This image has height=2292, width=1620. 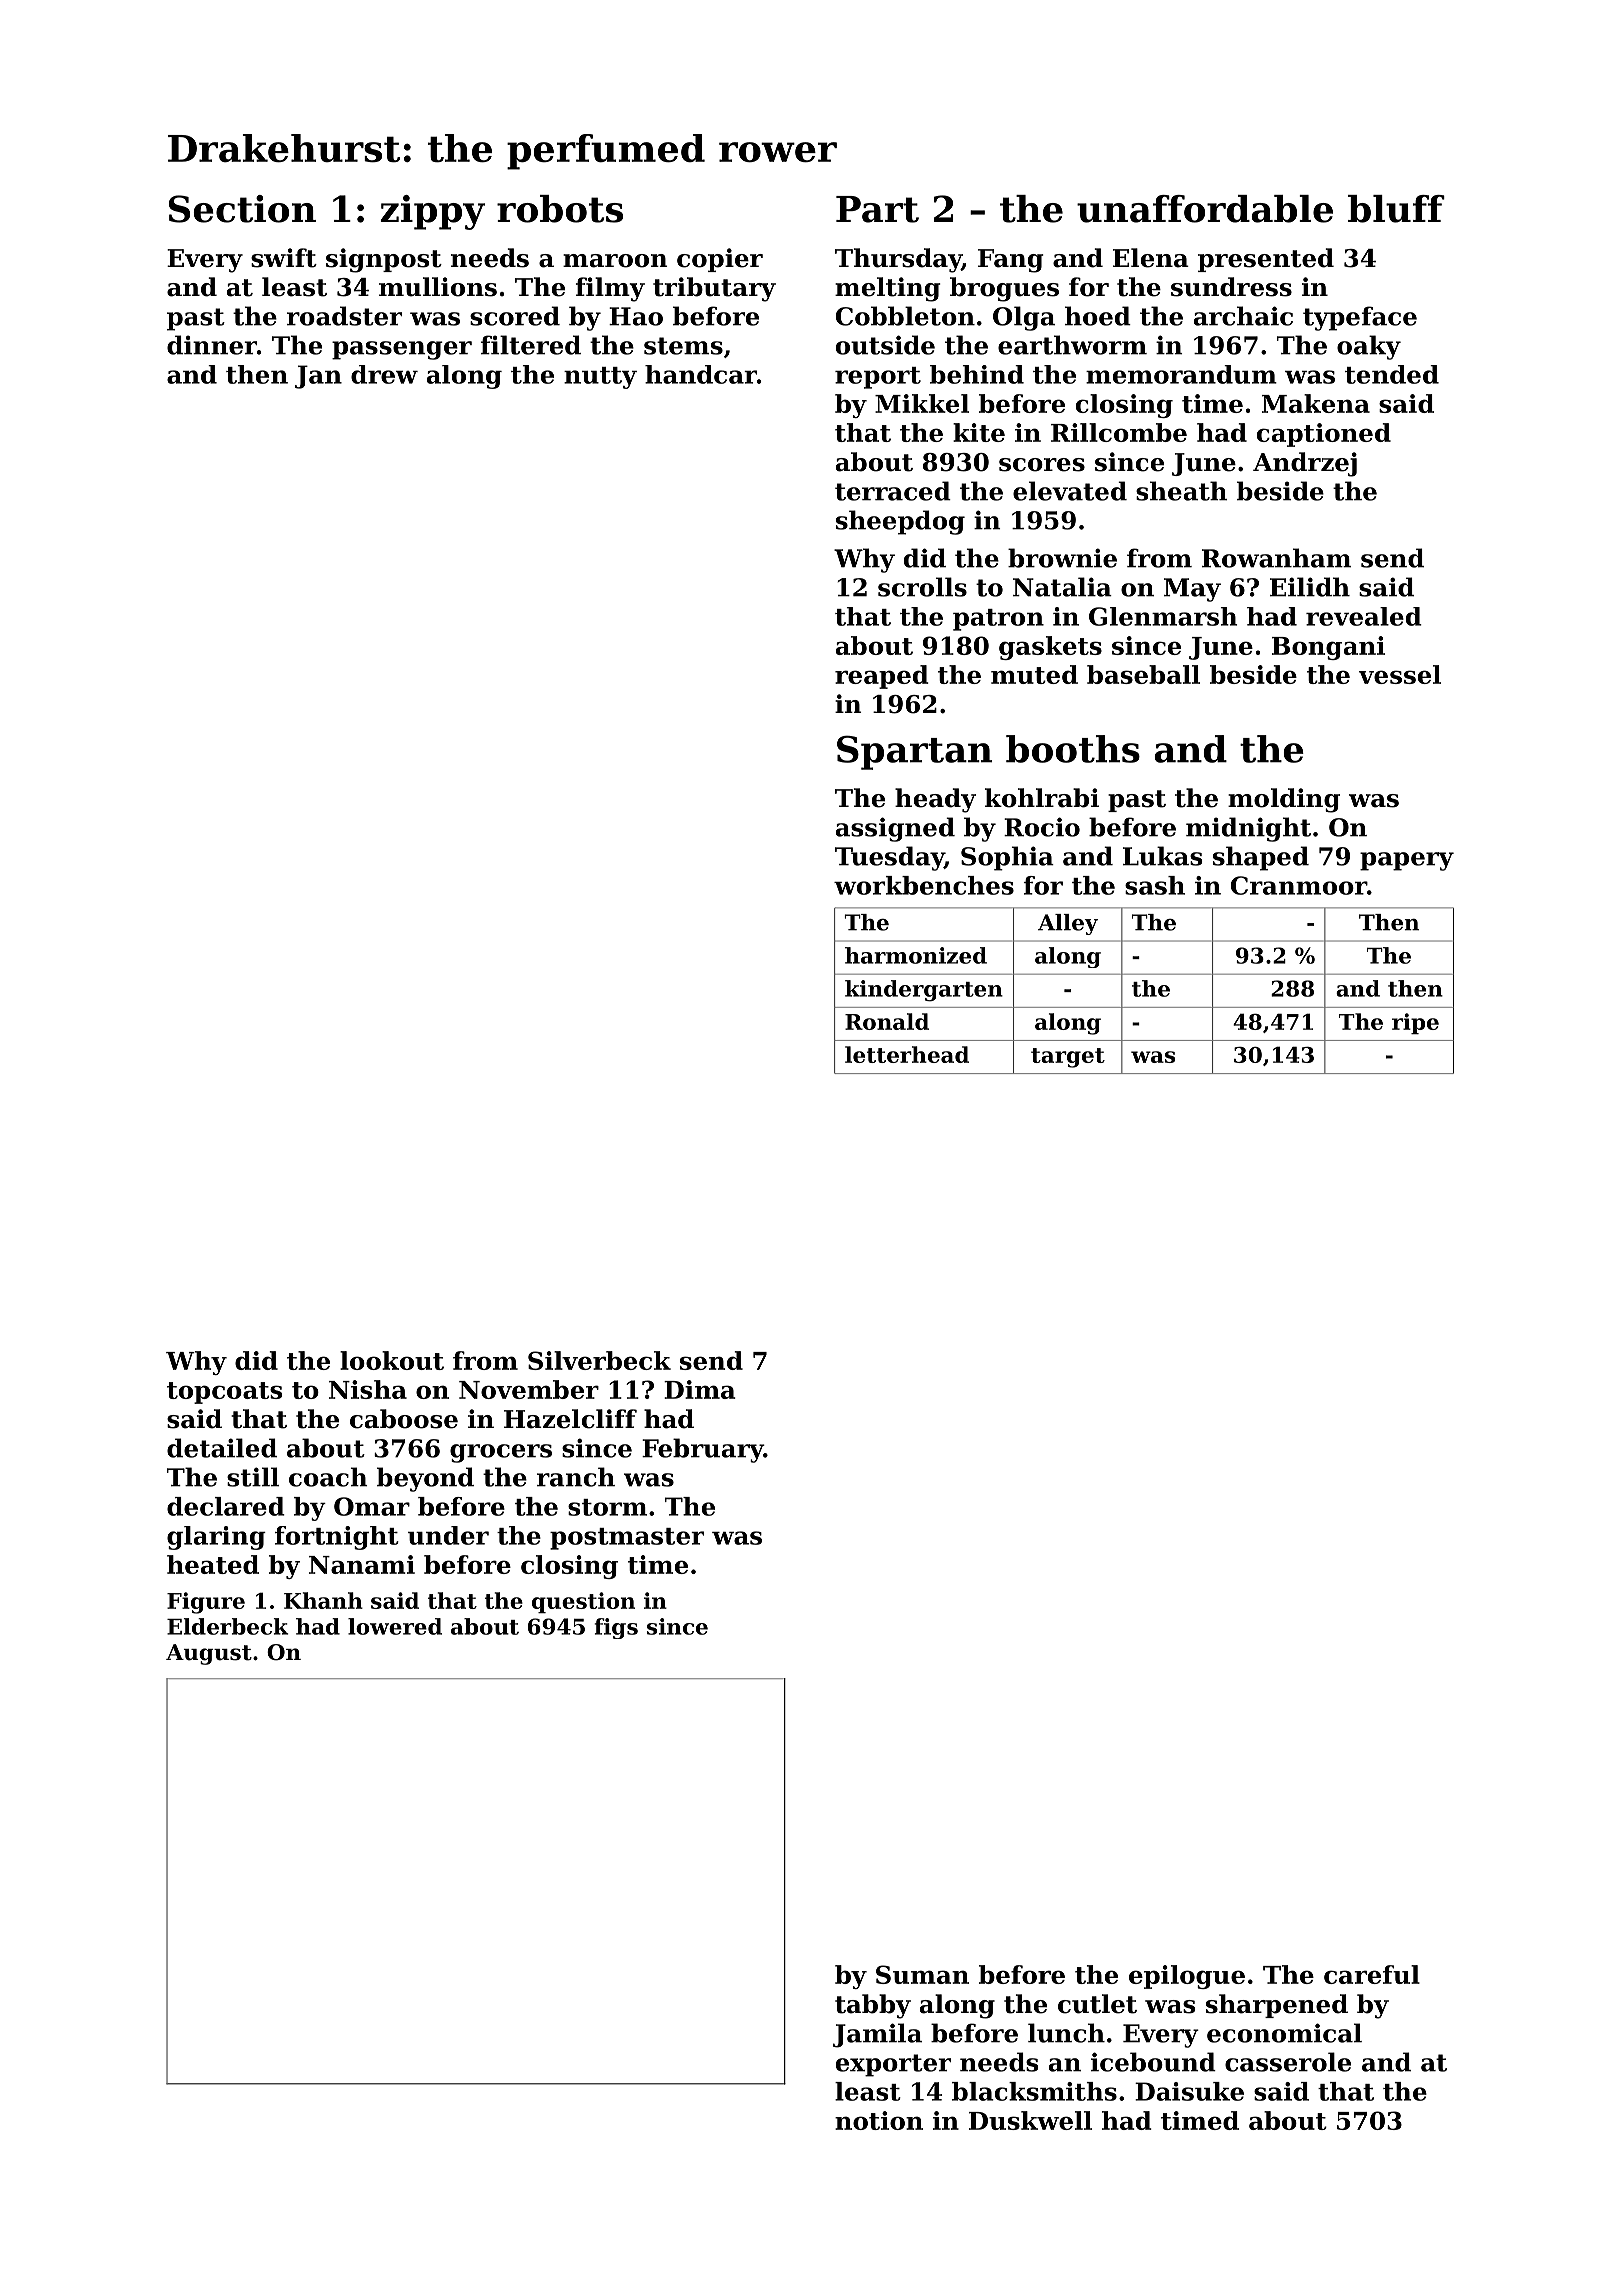 I want to click on Thursday, so click(x=898, y=260).
